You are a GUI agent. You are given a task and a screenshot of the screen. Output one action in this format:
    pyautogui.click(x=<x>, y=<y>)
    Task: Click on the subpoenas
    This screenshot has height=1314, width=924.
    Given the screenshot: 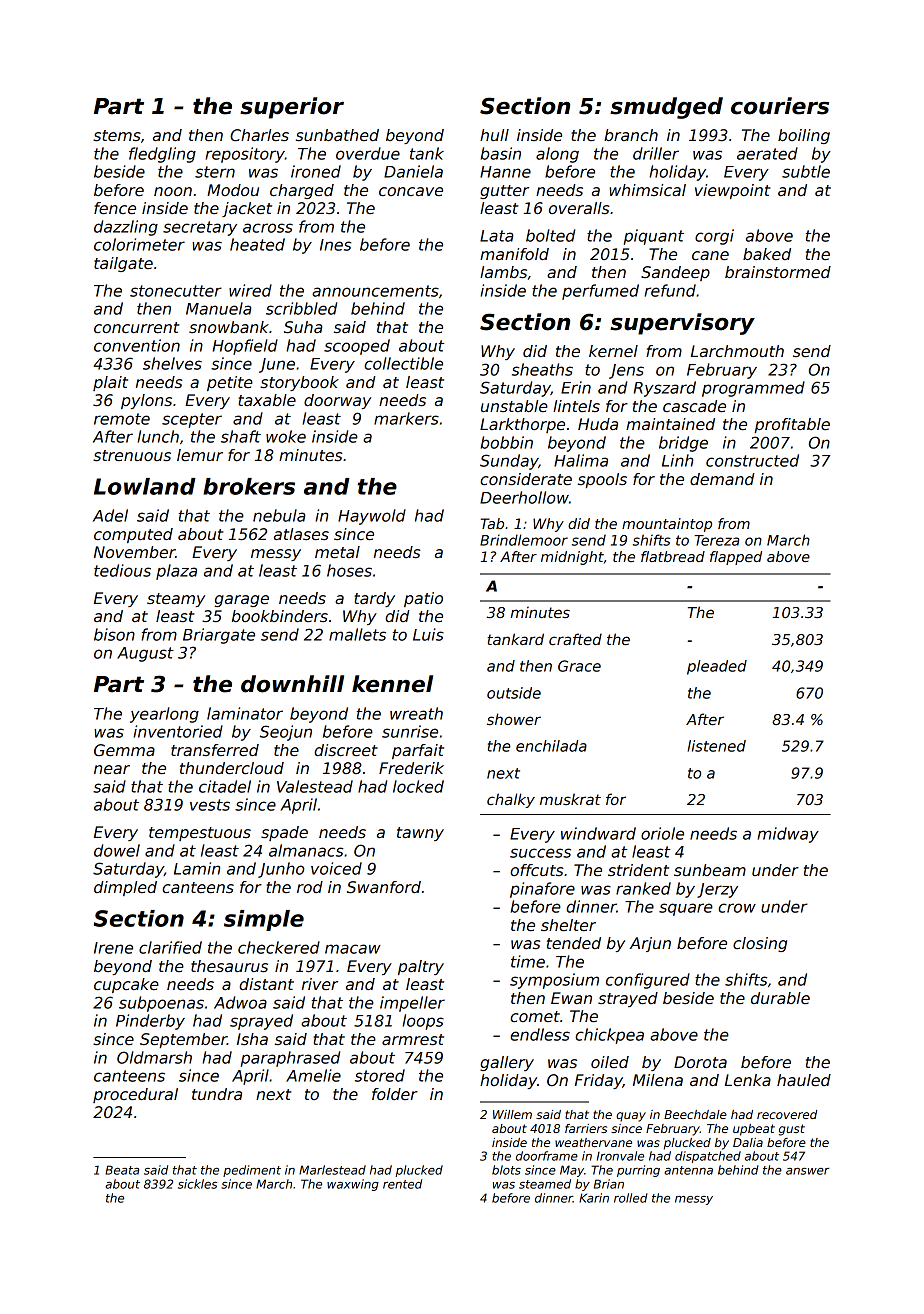 What is the action you would take?
    pyautogui.click(x=161, y=1004)
